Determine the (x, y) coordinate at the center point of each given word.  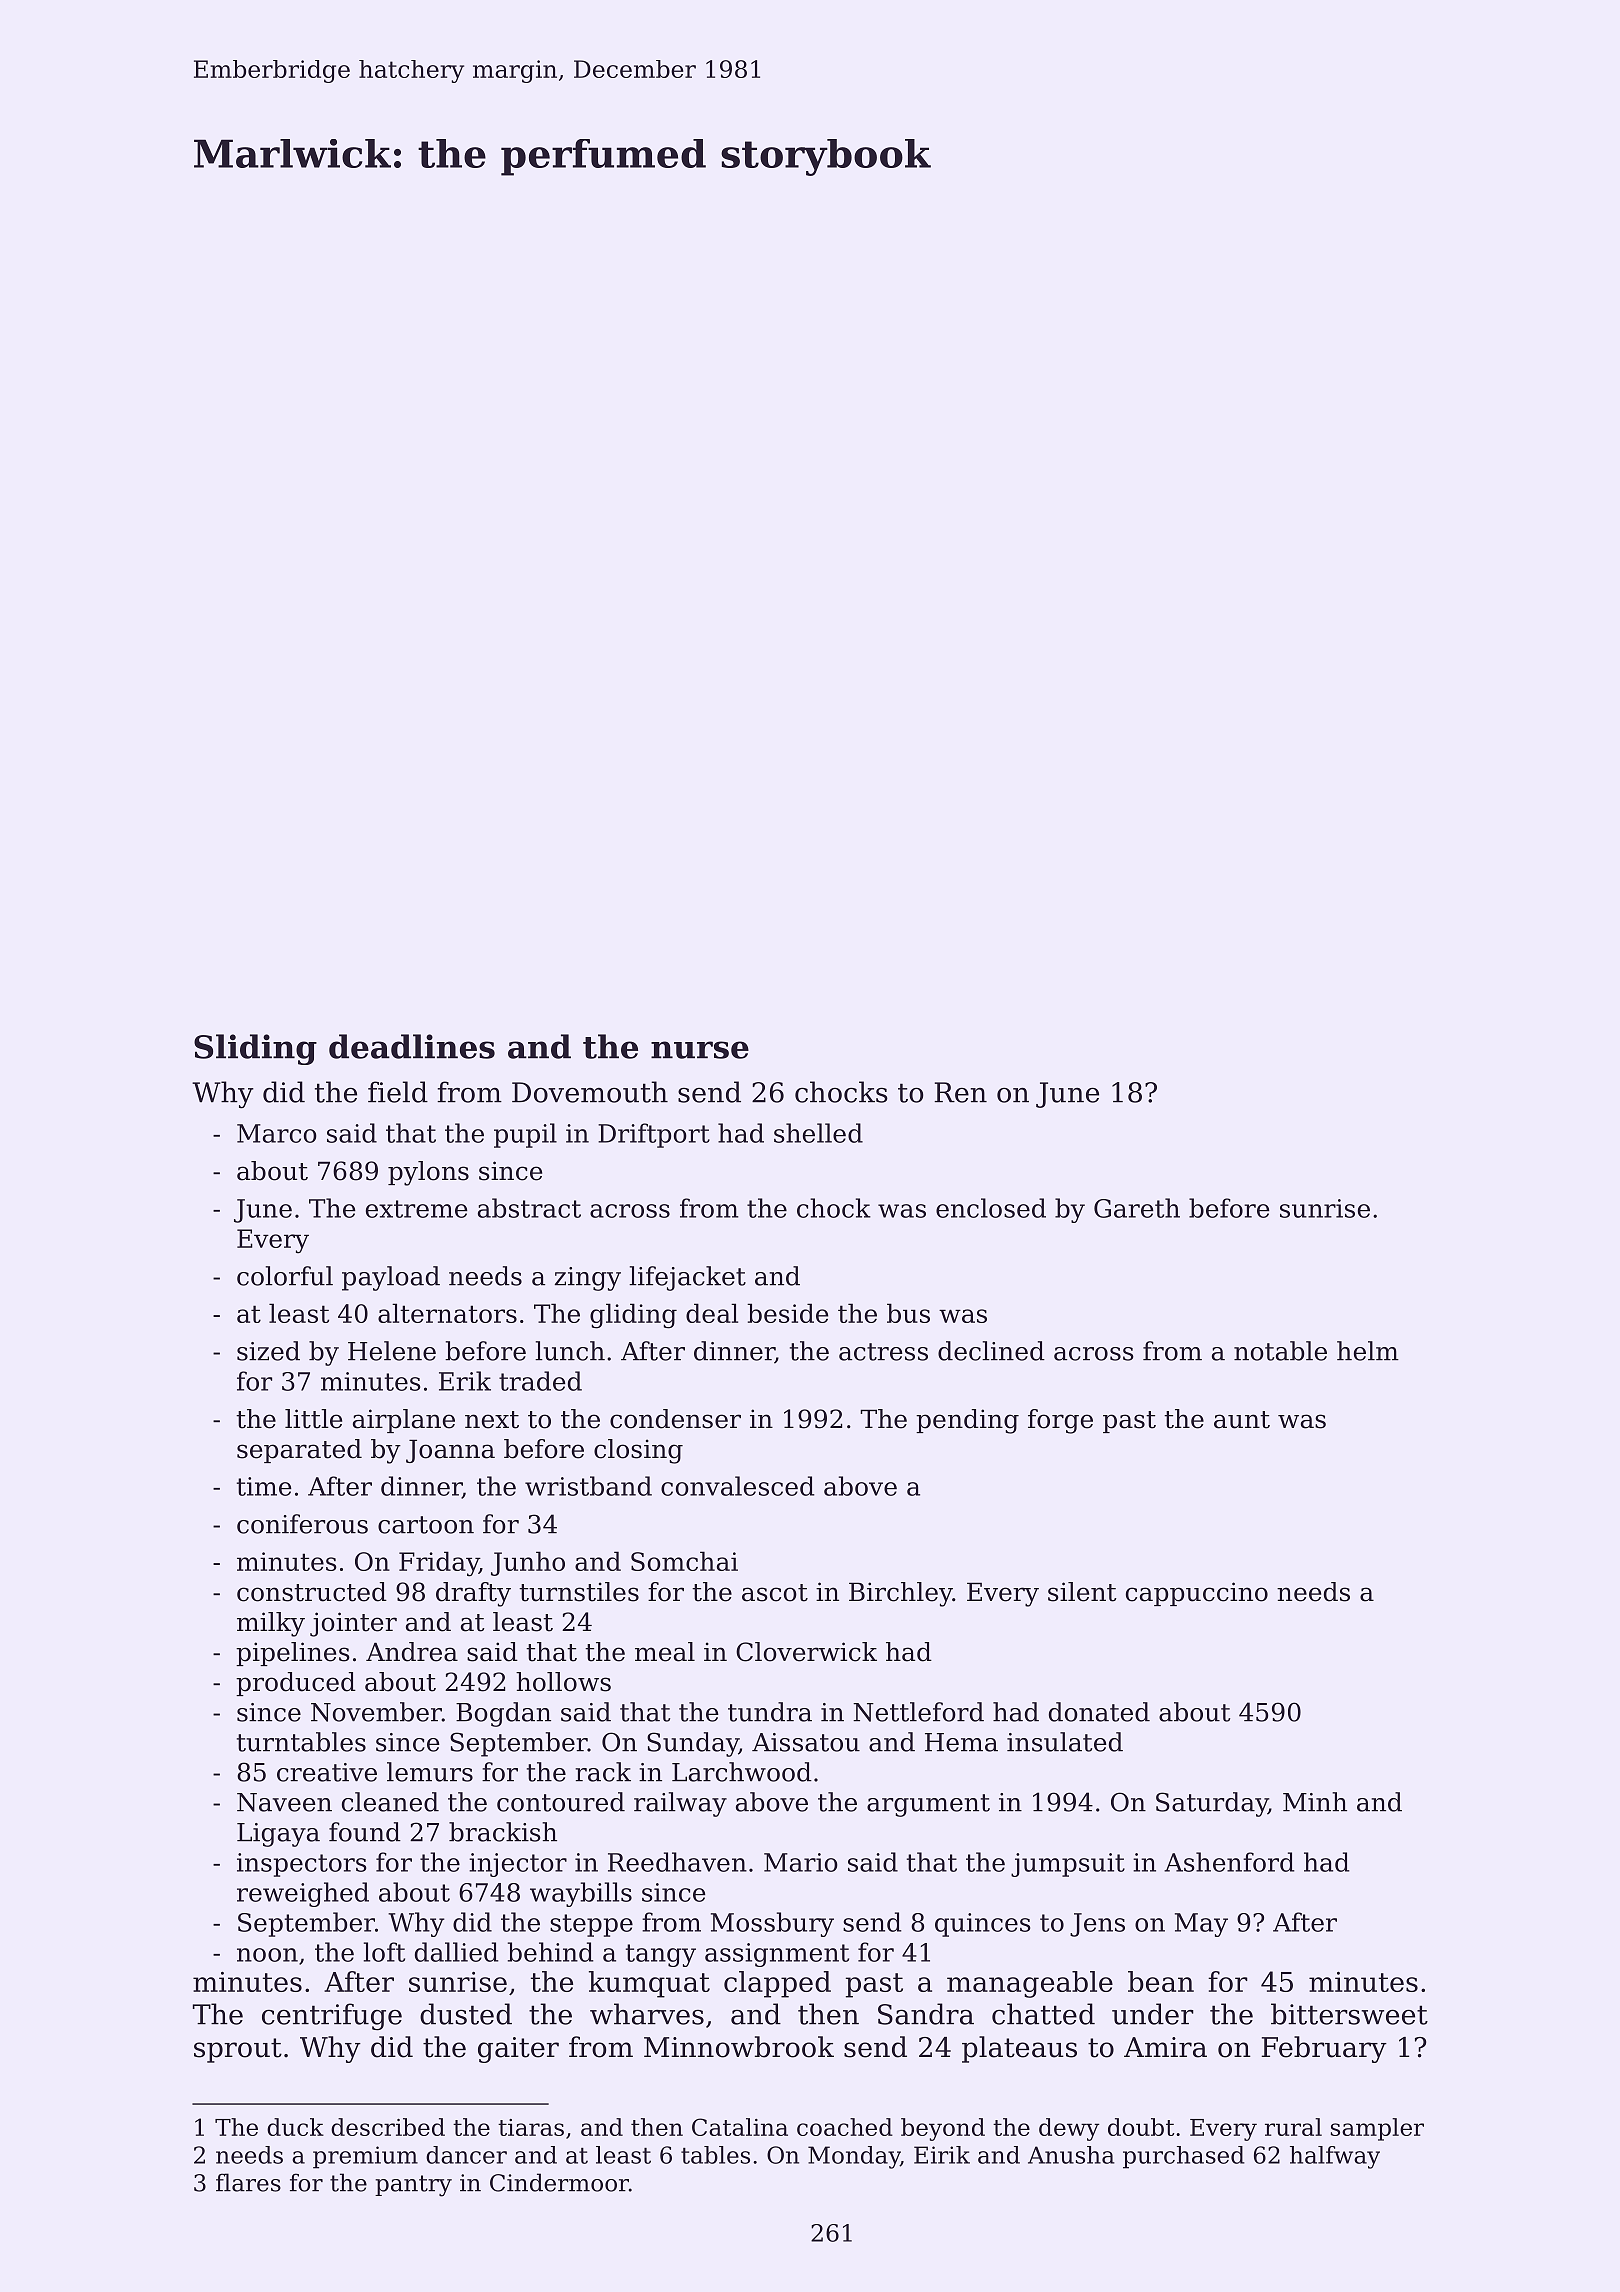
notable (1280, 1351)
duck (295, 2127)
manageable (1030, 1984)
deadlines (412, 1046)
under (1153, 2014)
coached (845, 2127)
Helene (392, 1351)
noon (267, 1955)
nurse (700, 1050)
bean (1161, 1981)
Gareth (1137, 1208)
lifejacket (687, 1278)
